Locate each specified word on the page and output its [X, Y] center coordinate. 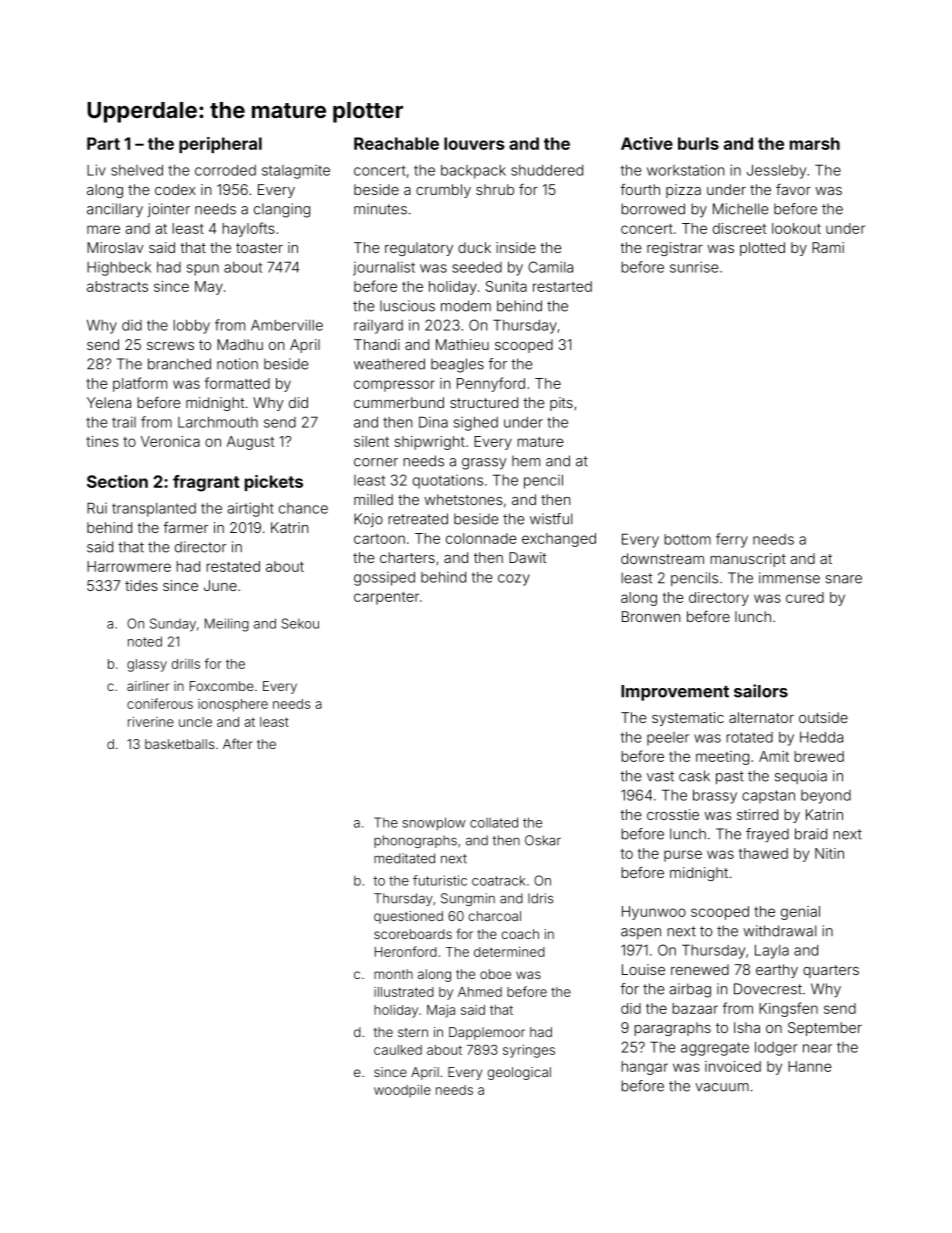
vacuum [722, 1087]
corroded [225, 170]
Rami [828, 247]
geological [519, 1073]
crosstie [673, 814]
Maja [441, 1011]
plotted [762, 249]
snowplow [434, 823]
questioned [408, 917]
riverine [151, 722]
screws [170, 346]
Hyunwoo [654, 913]
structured [484, 402]
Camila [550, 267]
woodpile [402, 1091]
